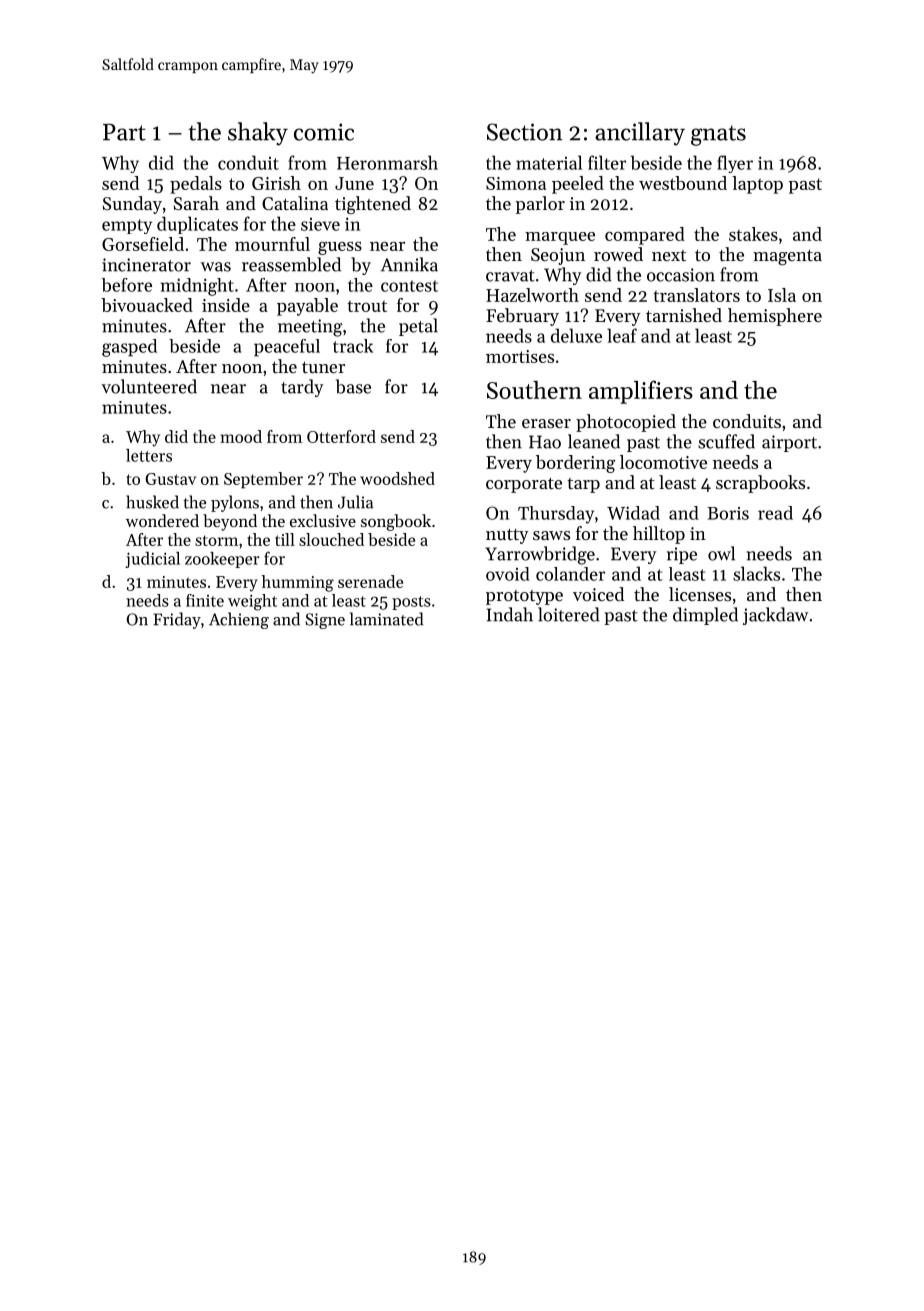  What do you see at coordinates (258, 134) in the screenshot?
I see `shaky` at bounding box center [258, 134].
